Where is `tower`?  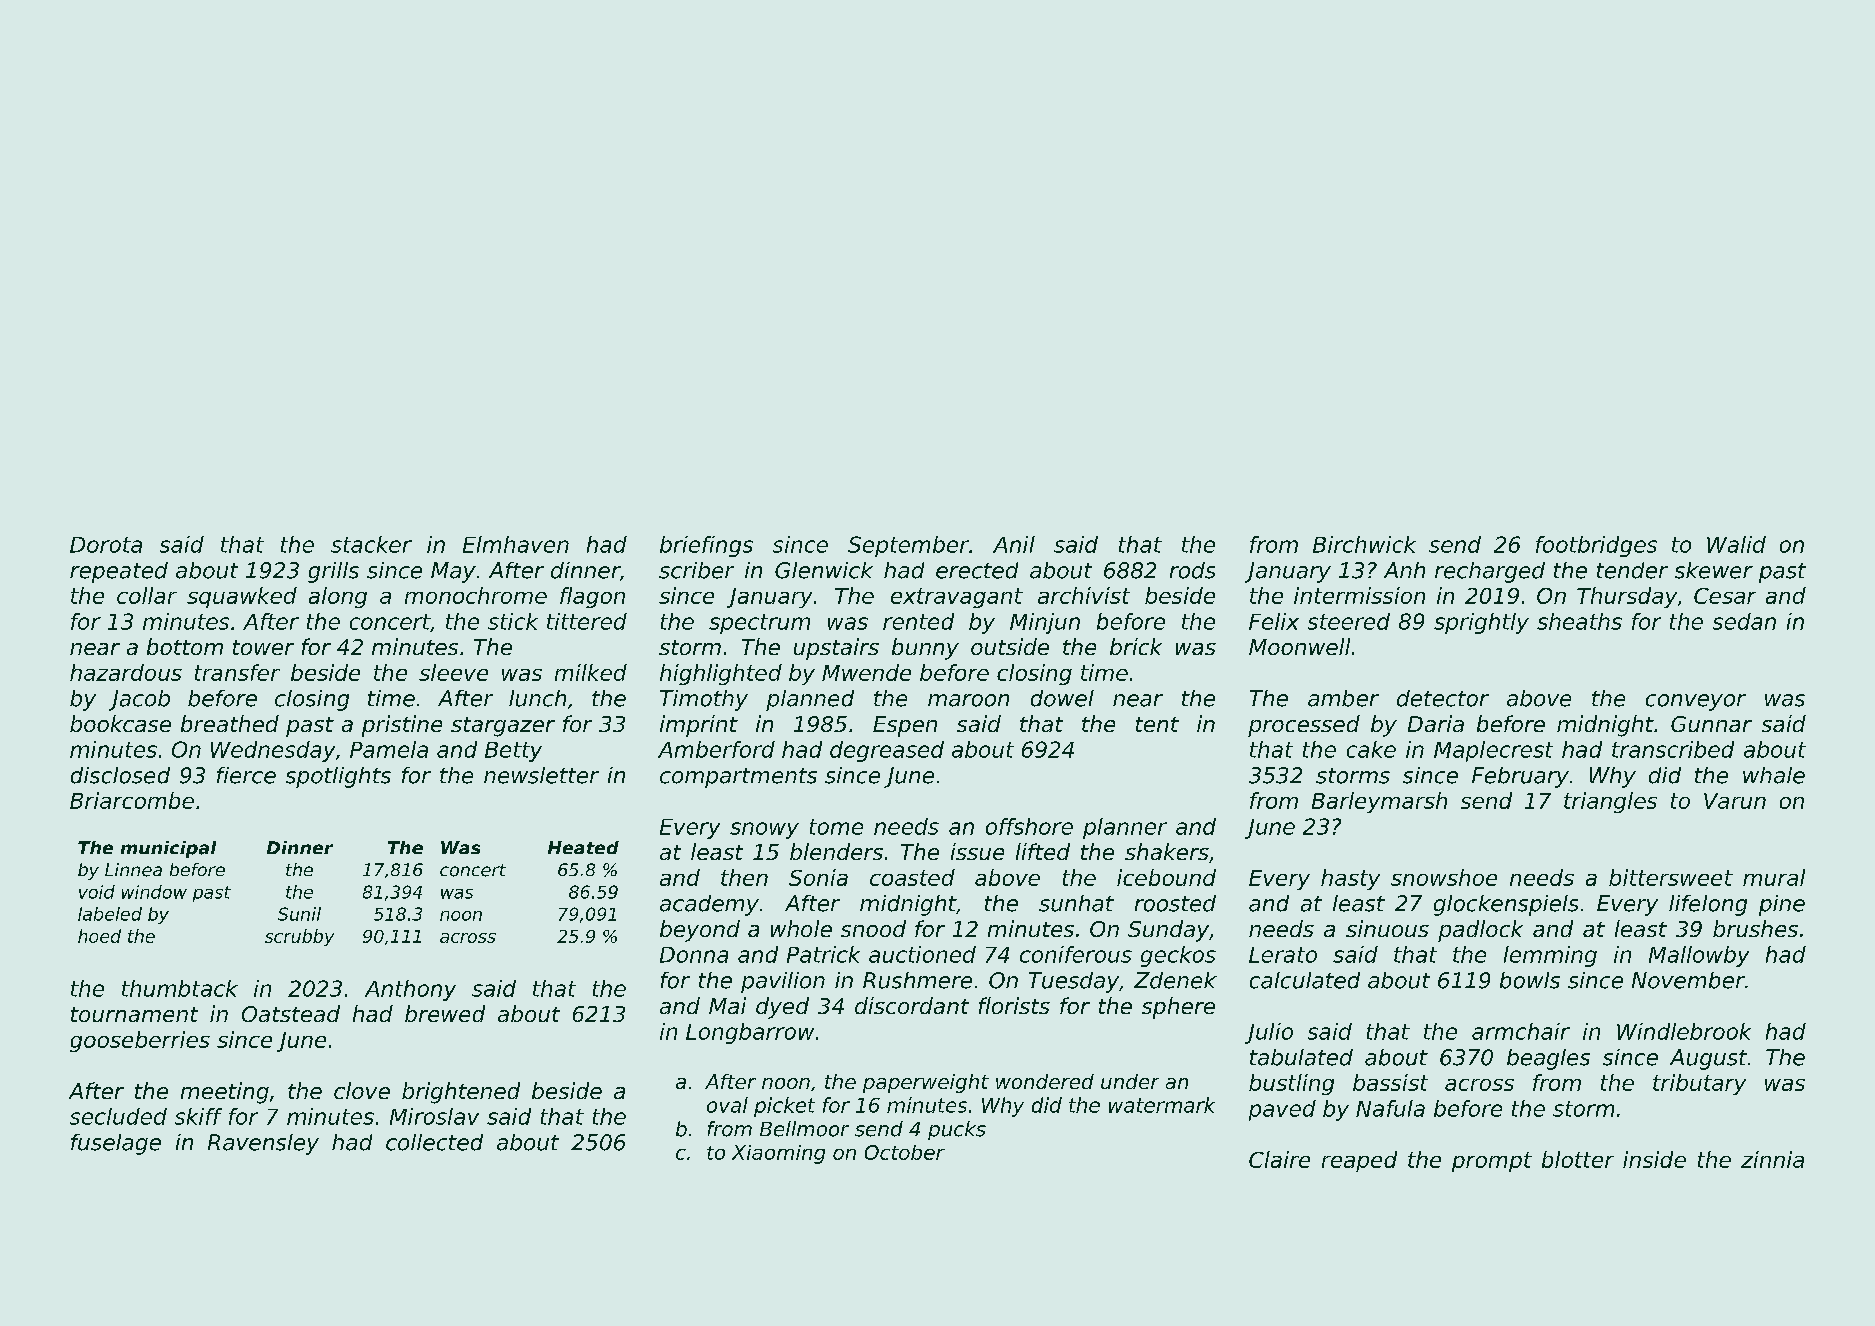 tower is located at coordinates (263, 647).
